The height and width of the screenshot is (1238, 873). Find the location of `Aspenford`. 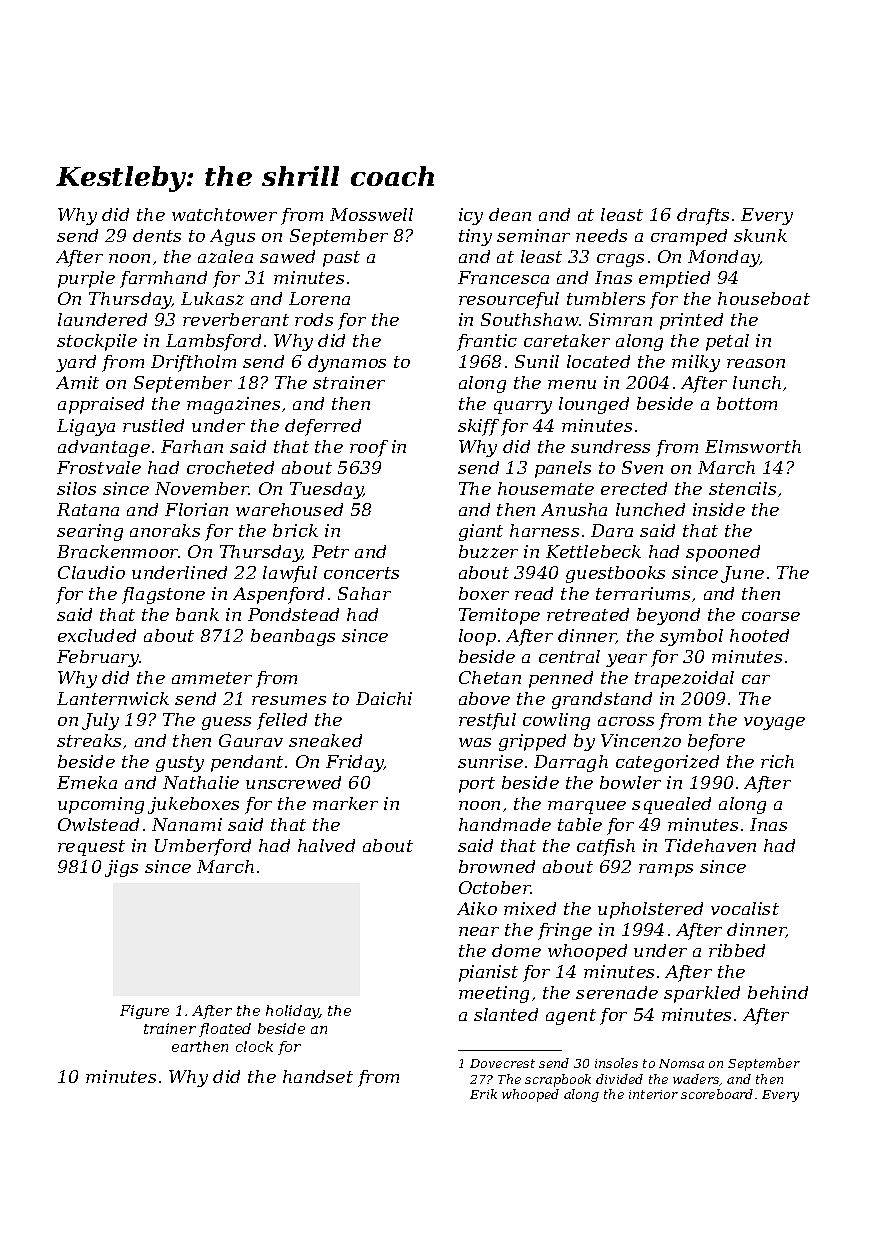

Aspenford is located at coordinates (278, 595).
